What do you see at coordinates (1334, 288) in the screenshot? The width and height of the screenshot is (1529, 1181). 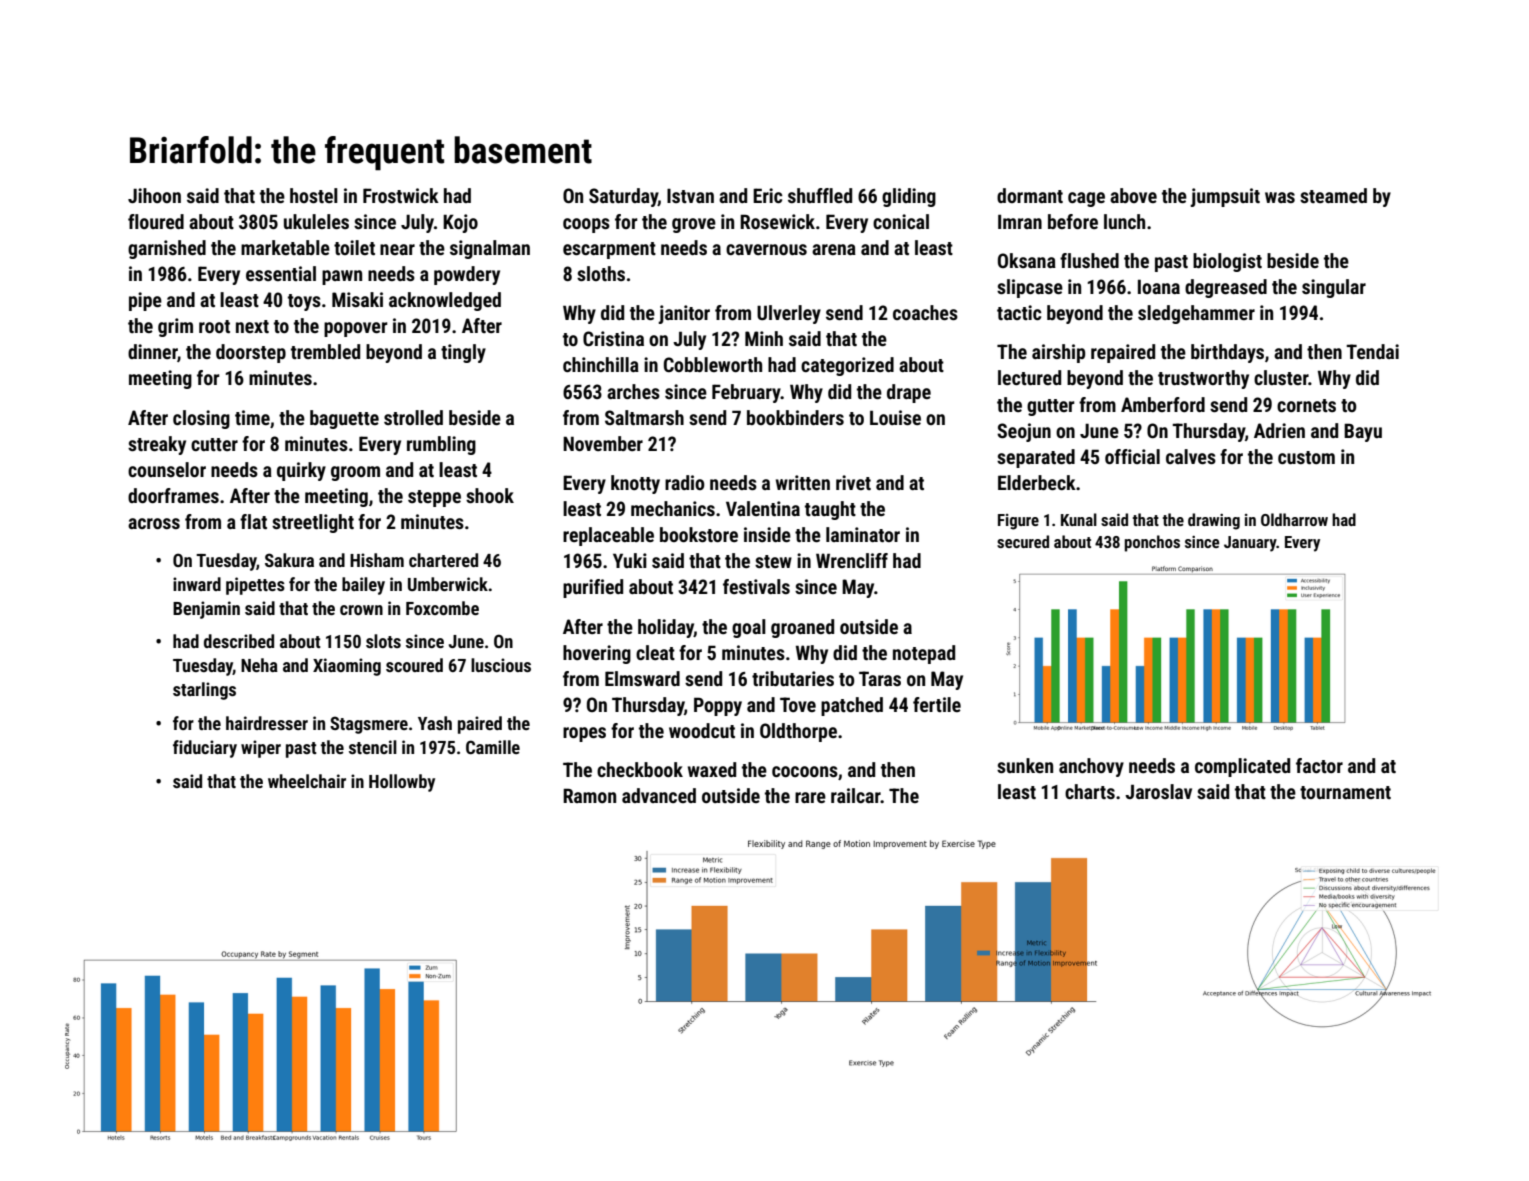 I see `singular` at bounding box center [1334, 288].
